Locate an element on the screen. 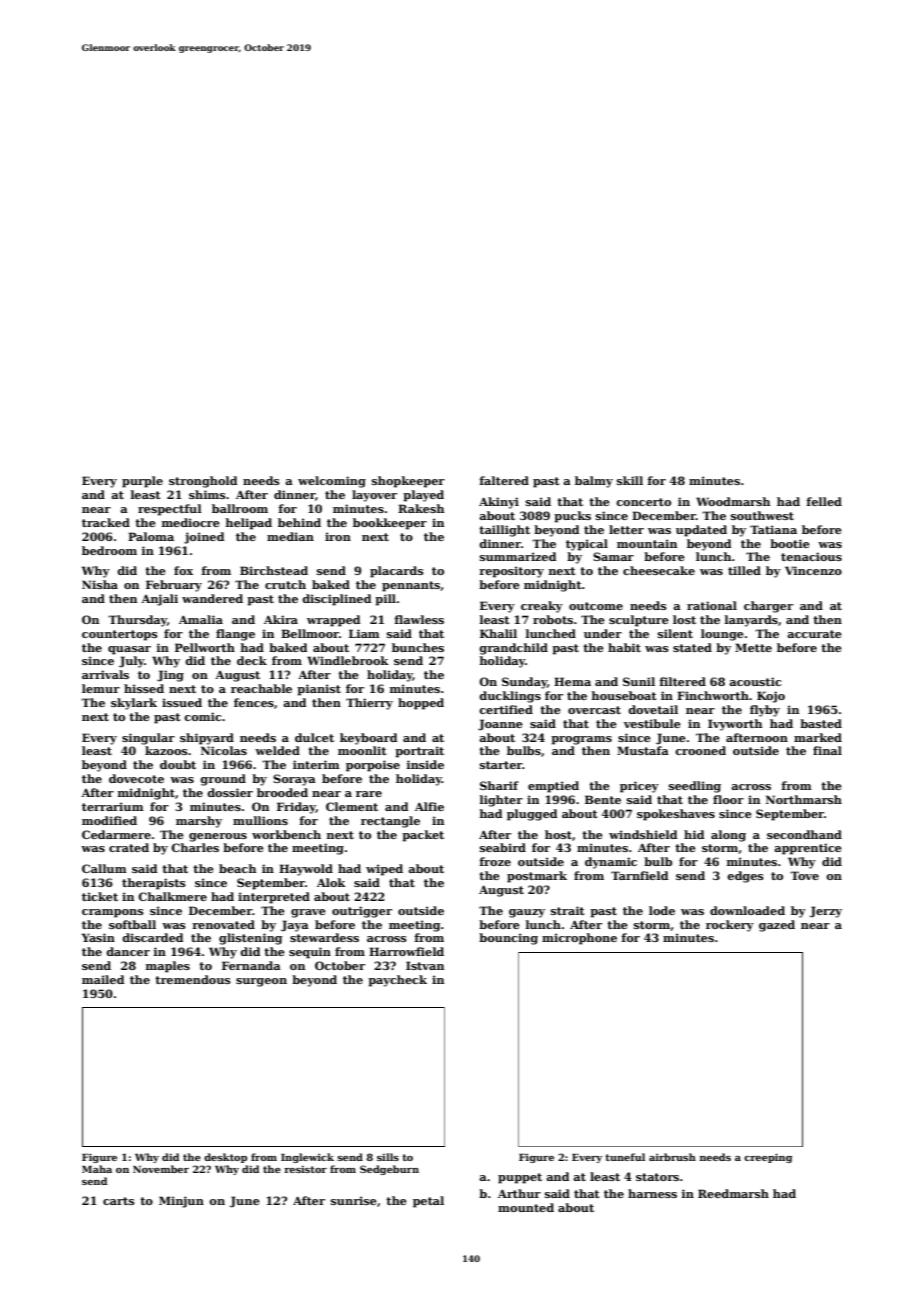  Northmarsh is located at coordinates (804, 799).
